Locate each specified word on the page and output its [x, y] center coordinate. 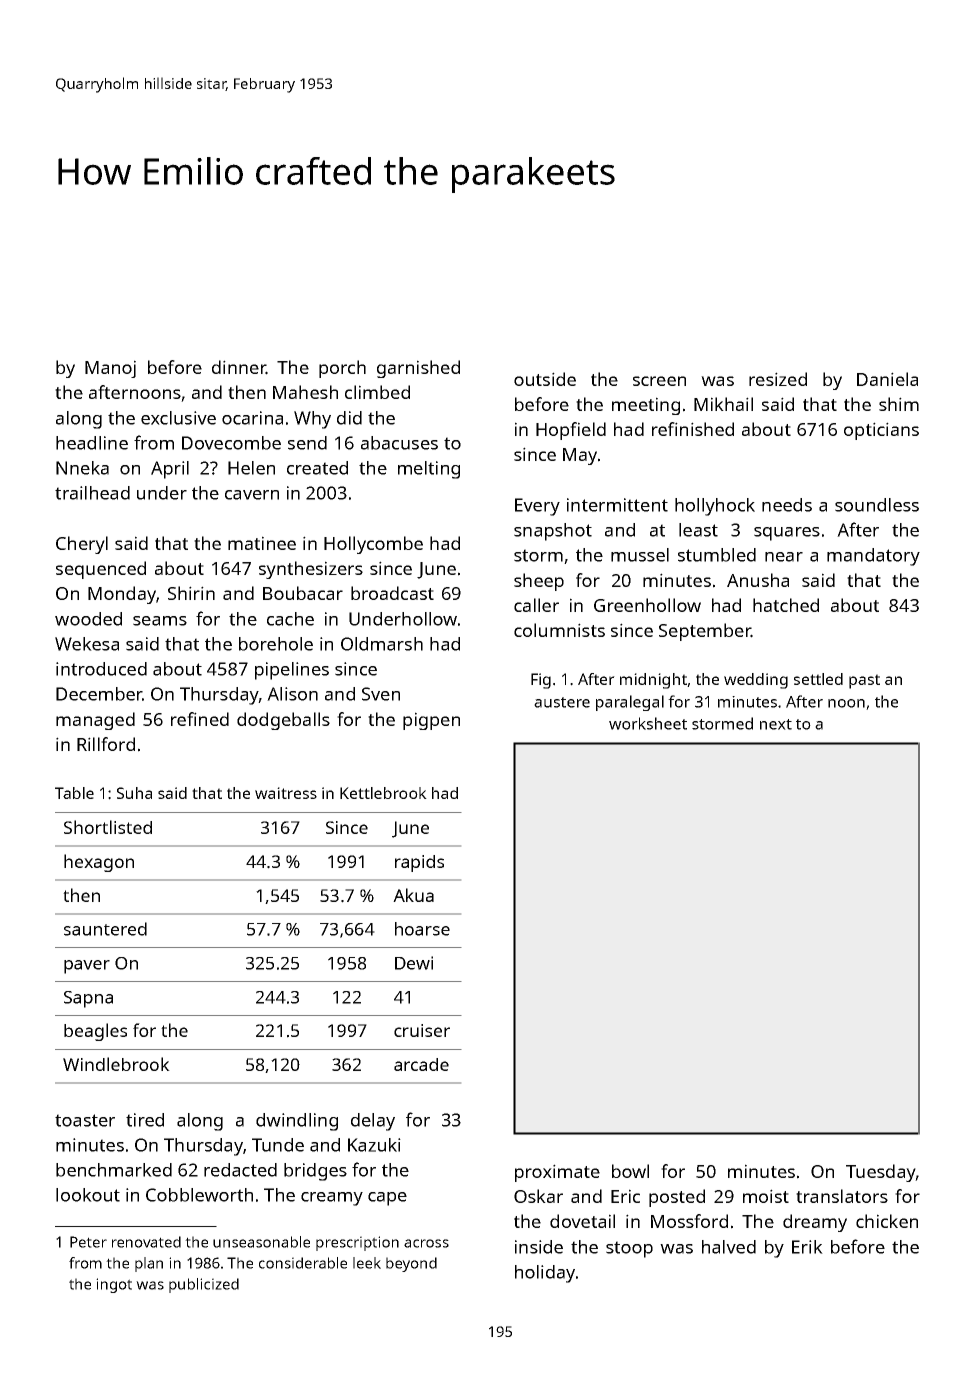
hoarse [422, 929]
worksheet [648, 723]
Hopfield [571, 431]
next [776, 724]
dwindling [297, 1122]
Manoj [110, 369]
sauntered [105, 929]
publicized [204, 1285]
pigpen [431, 721]
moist [766, 1196]
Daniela [887, 379]
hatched [786, 605]
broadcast [392, 593]
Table [74, 793]
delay [373, 1122]
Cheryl [82, 545]
